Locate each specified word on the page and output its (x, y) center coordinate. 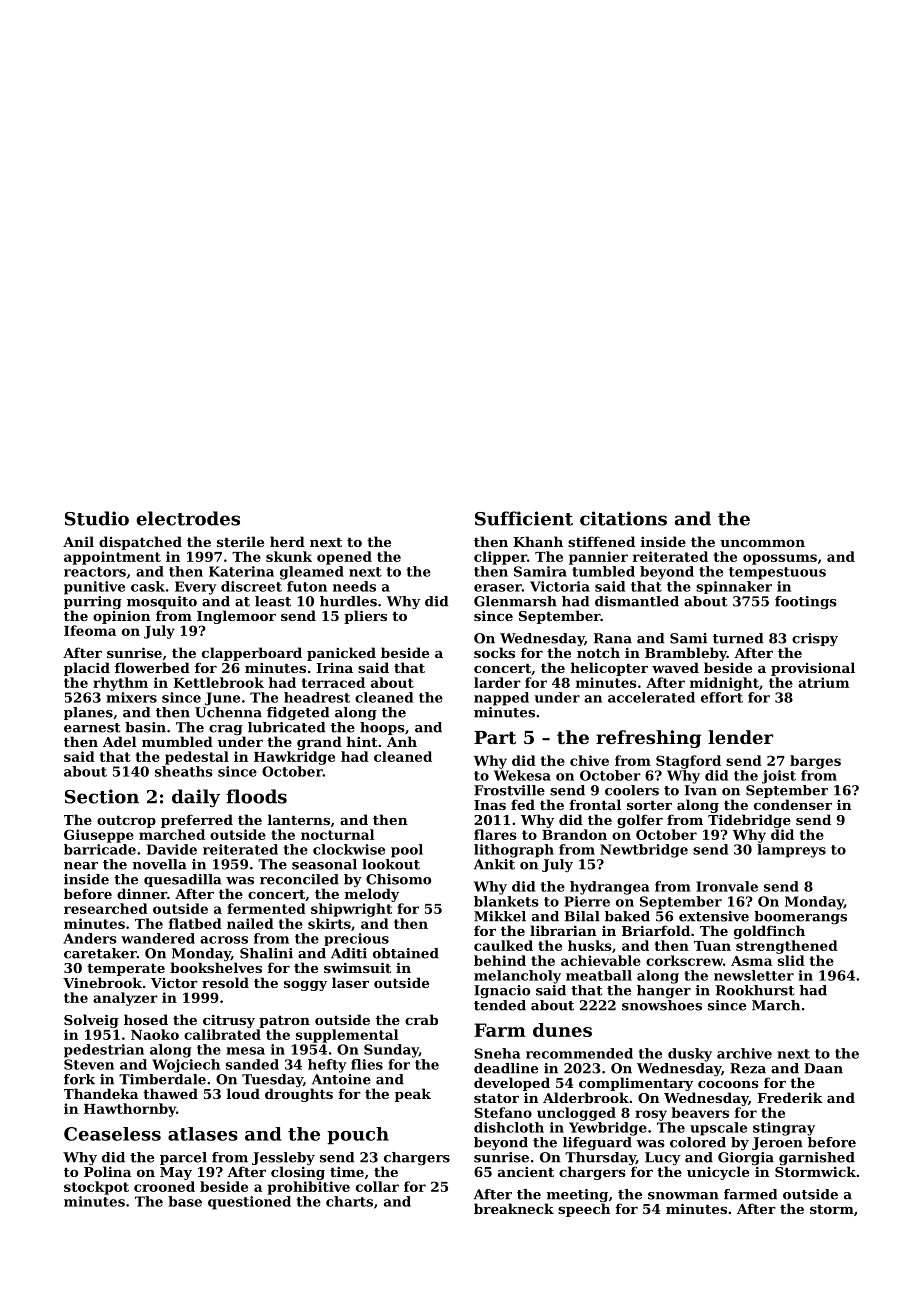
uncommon (762, 543)
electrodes (188, 518)
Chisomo (398, 879)
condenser (793, 804)
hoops (382, 728)
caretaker (100, 953)
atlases (203, 1134)
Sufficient (524, 518)
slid (791, 960)
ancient (526, 1172)
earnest (92, 728)
